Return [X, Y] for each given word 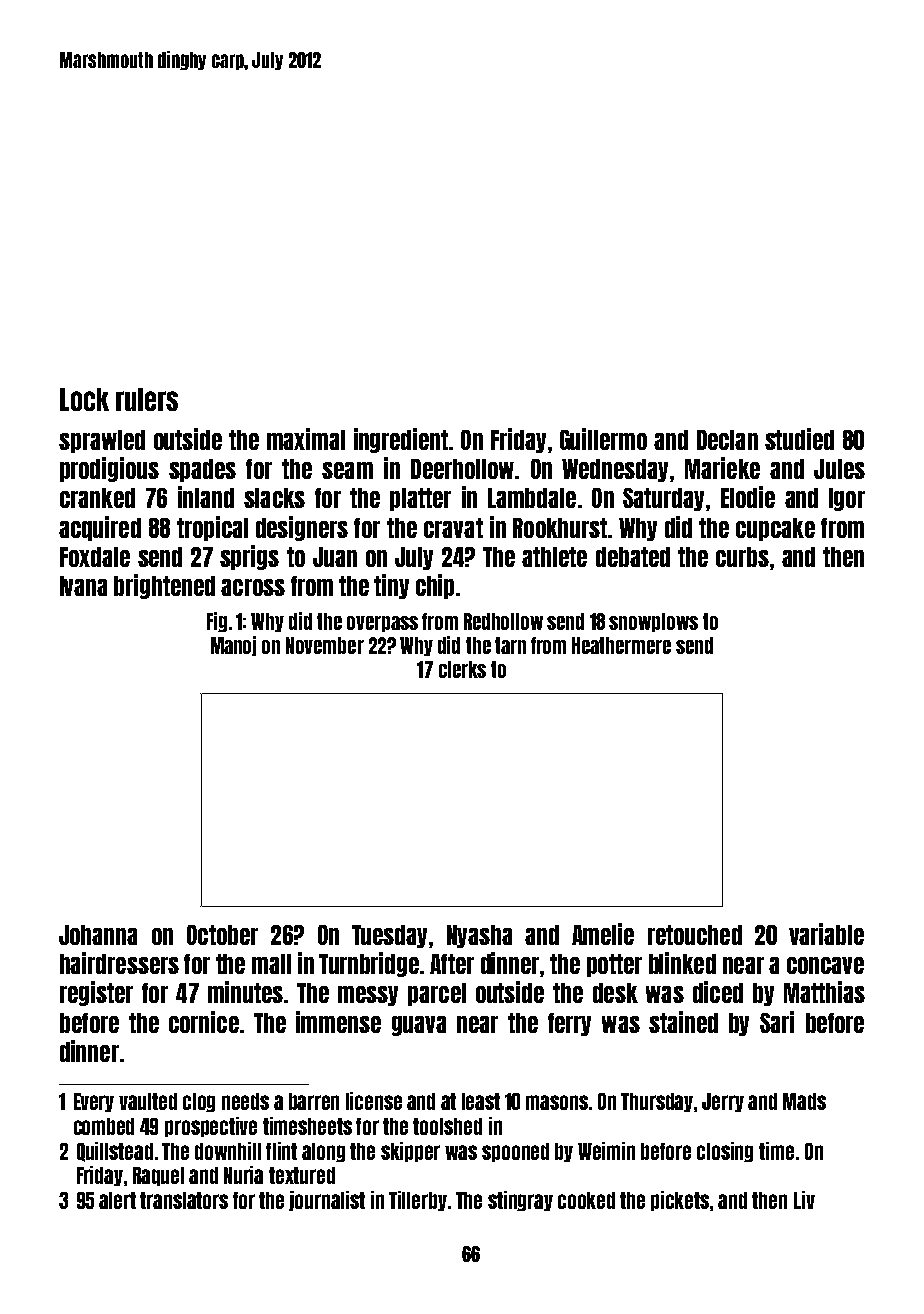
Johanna [98, 935]
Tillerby [418, 1201]
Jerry [723, 1102]
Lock [84, 399]
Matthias [824, 992]
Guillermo [603, 439]
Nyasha [479, 936]
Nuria [243, 1175]
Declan [727, 440]
